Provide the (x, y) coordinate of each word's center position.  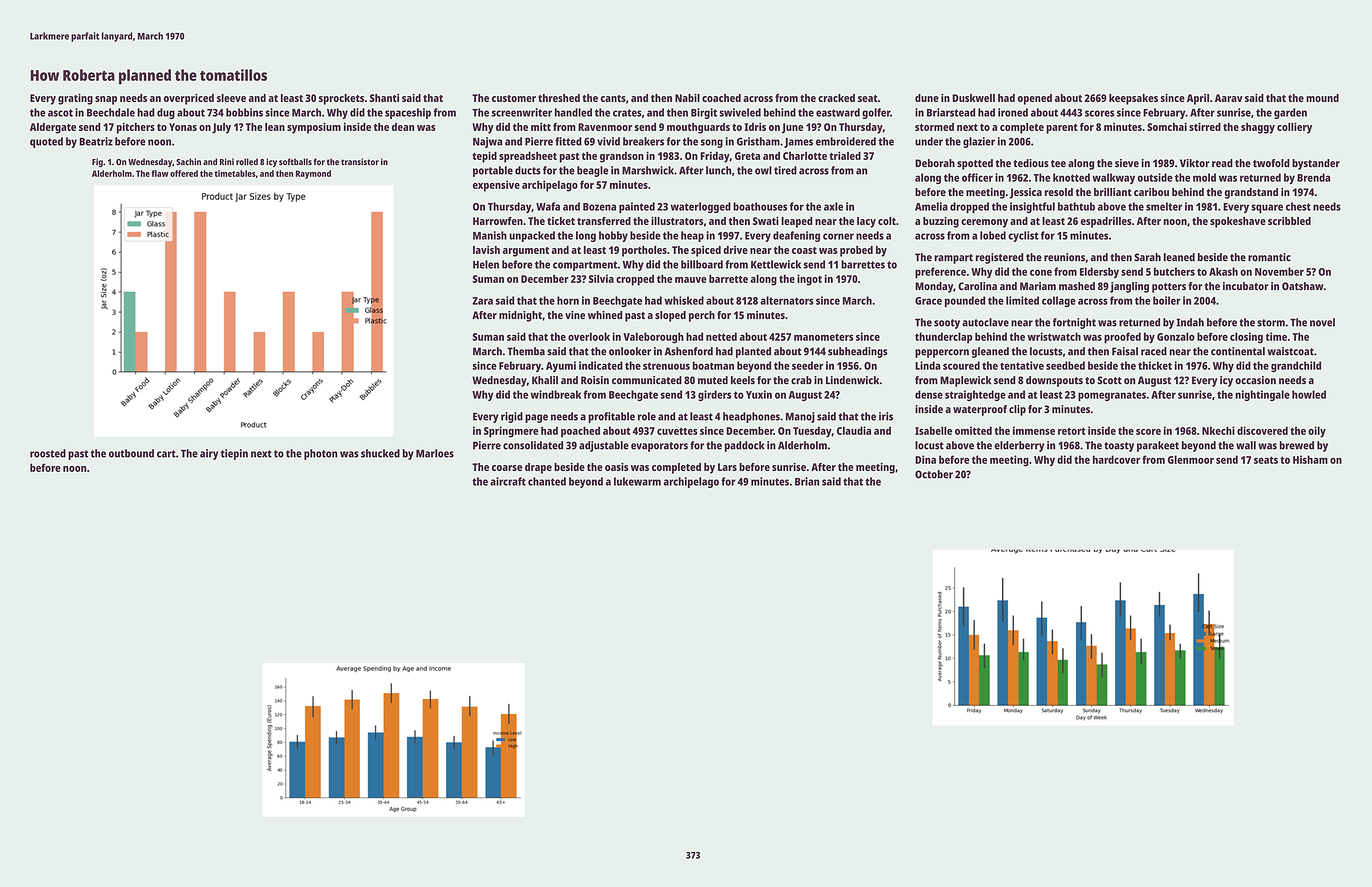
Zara (482, 301)
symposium (314, 128)
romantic (1269, 257)
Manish (490, 235)
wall (1246, 445)
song (712, 143)
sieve (1127, 163)
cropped (635, 280)
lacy (866, 222)
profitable (611, 417)
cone (1041, 272)
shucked (380, 453)
